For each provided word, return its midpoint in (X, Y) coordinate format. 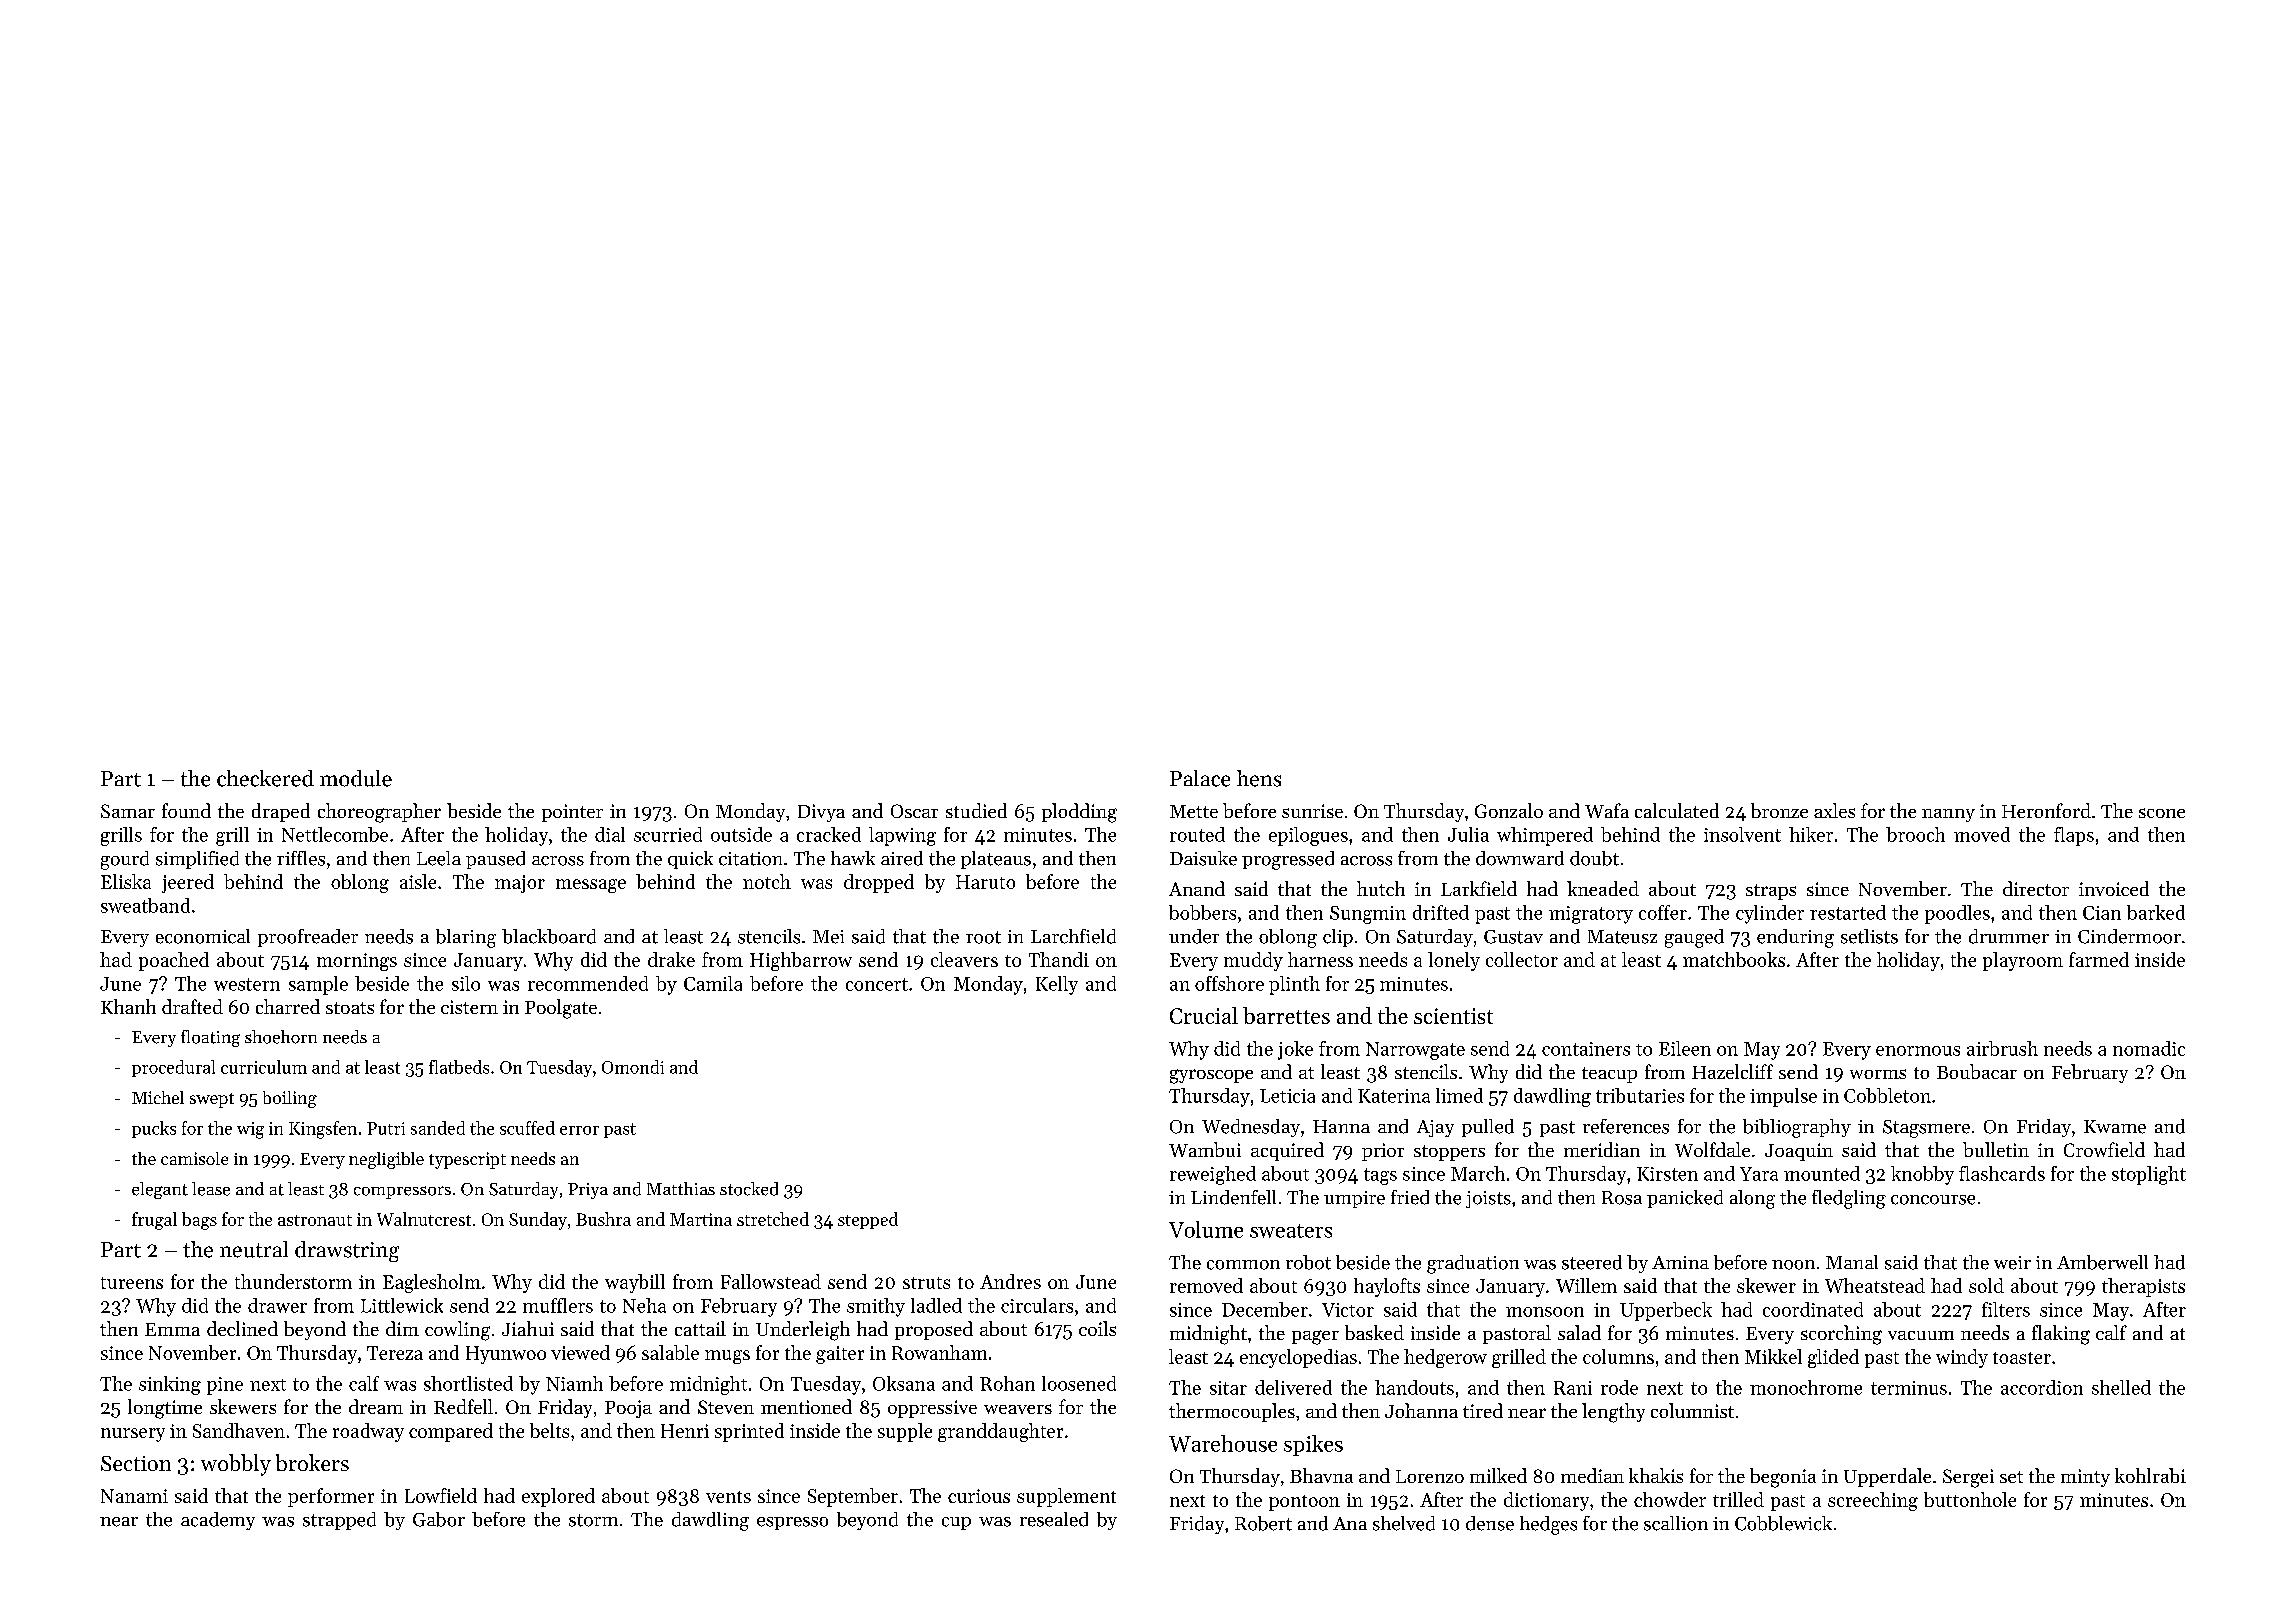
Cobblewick (1783, 1523)
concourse (1933, 1200)
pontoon (1304, 1503)
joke (1295, 1050)
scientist (1453, 1016)
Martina (701, 1219)
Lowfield (441, 1495)
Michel (158, 1097)
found (186, 810)
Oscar (914, 811)
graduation (1473, 1264)
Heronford (2046, 810)
